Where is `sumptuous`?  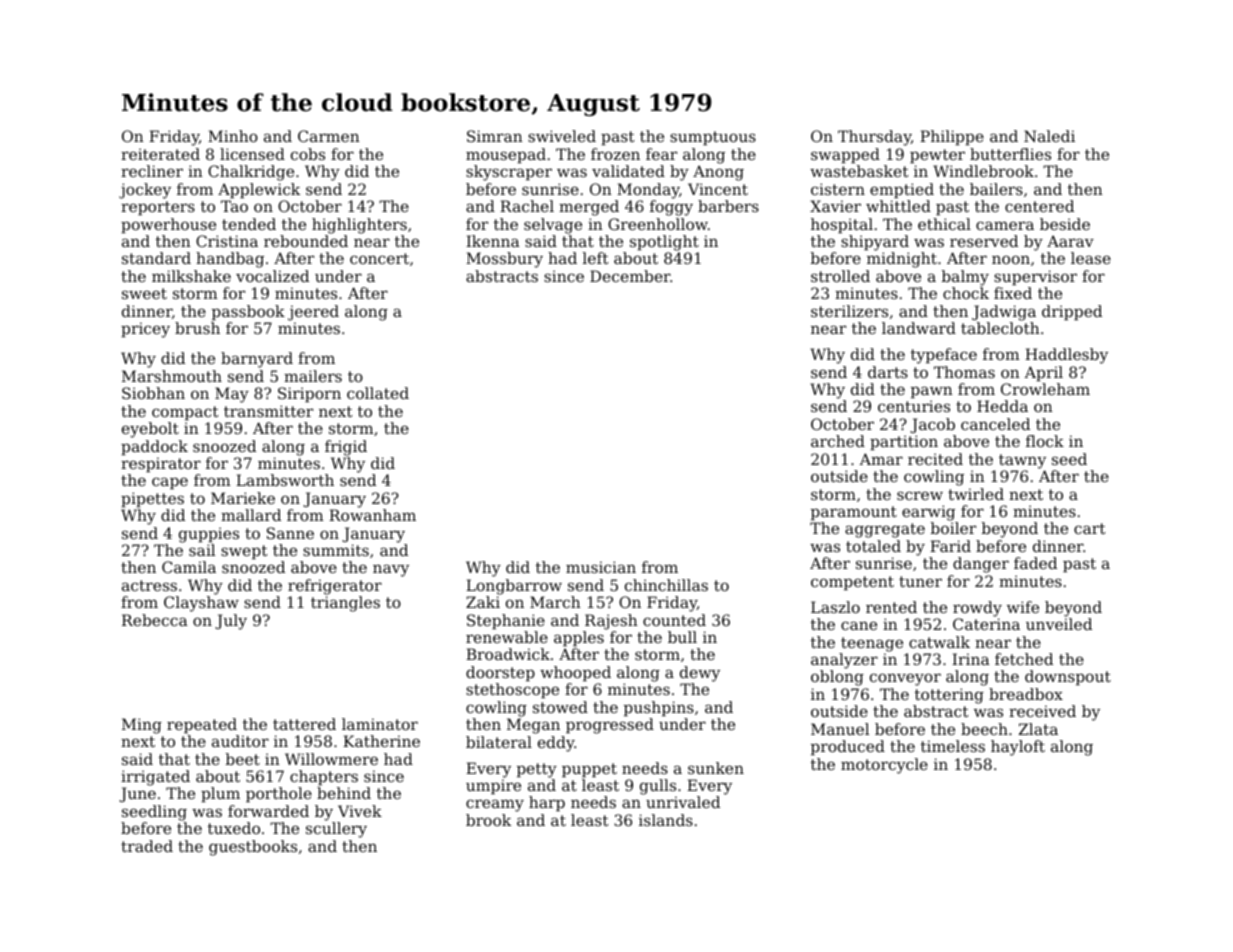
sumptuous is located at coordinates (713, 138).
